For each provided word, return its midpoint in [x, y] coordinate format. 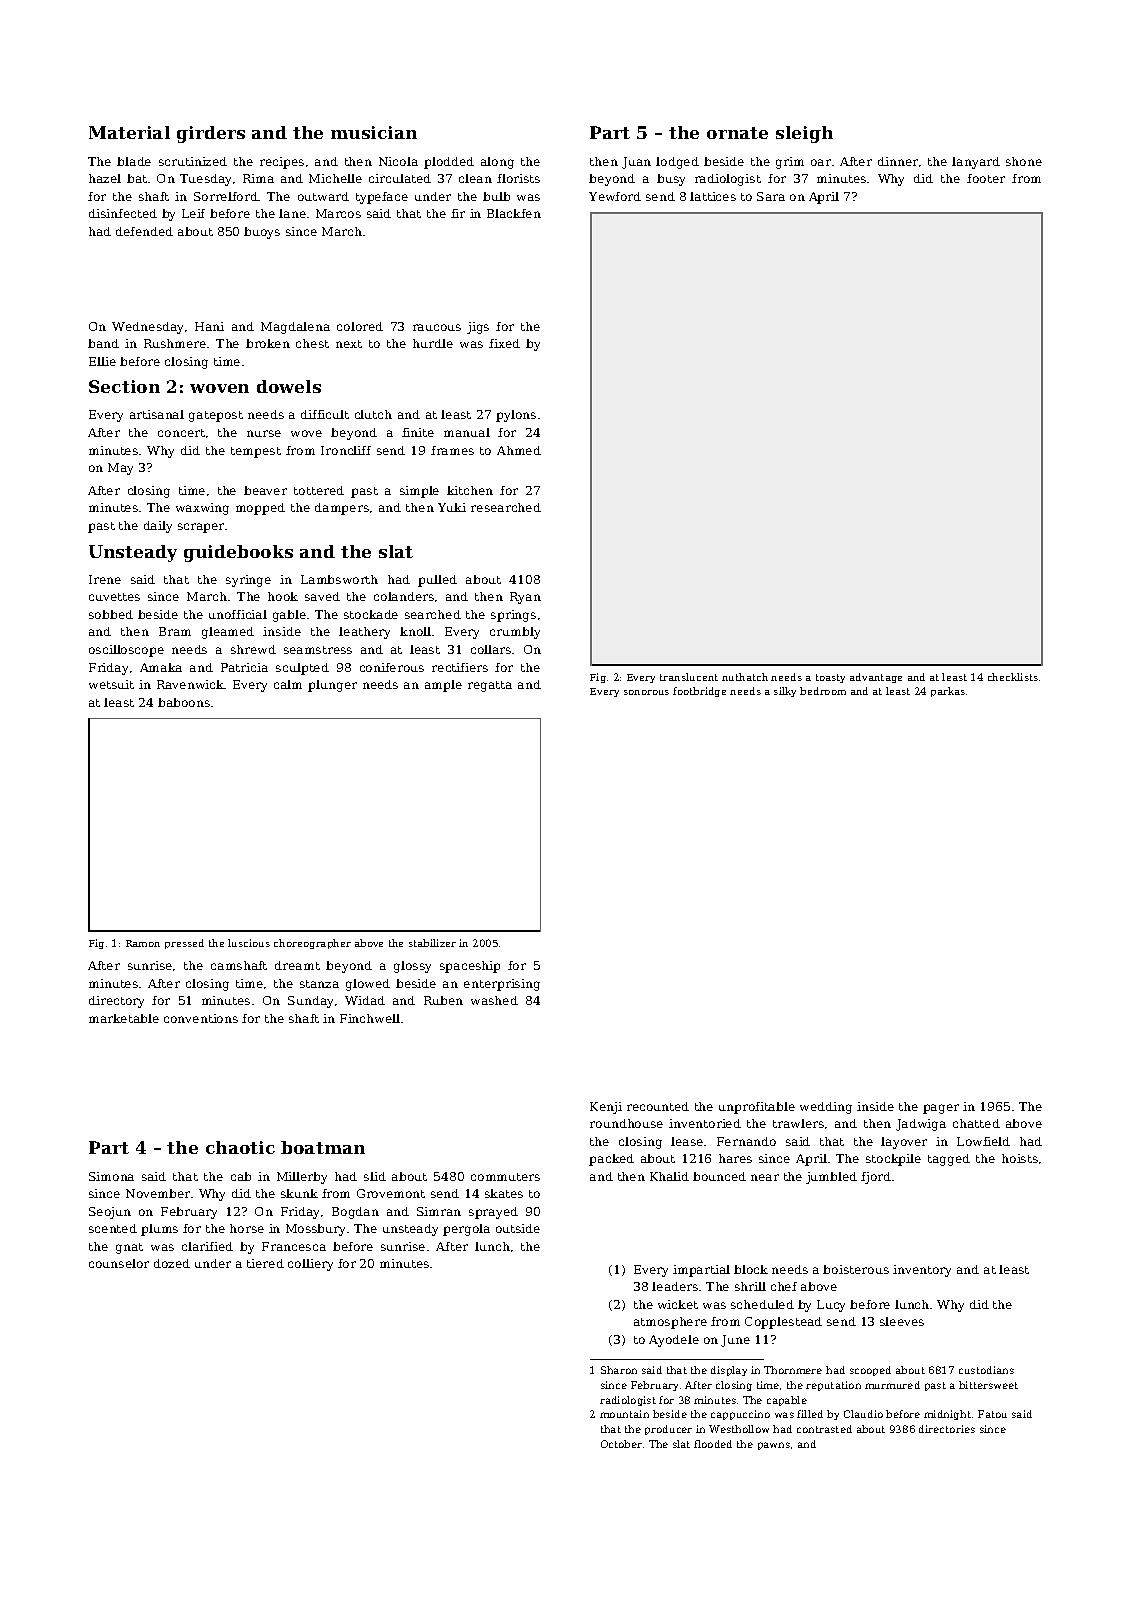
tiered [265, 1263]
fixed [504, 343]
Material [129, 132]
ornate [737, 133]
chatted [976, 1123]
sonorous [646, 692]
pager [941, 1109]
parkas [948, 692]
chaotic [240, 1147]
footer [986, 178]
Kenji [606, 1108]
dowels [289, 386]
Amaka [161, 667]
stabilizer [432, 943]
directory [116, 1002]
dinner [898, 161]
